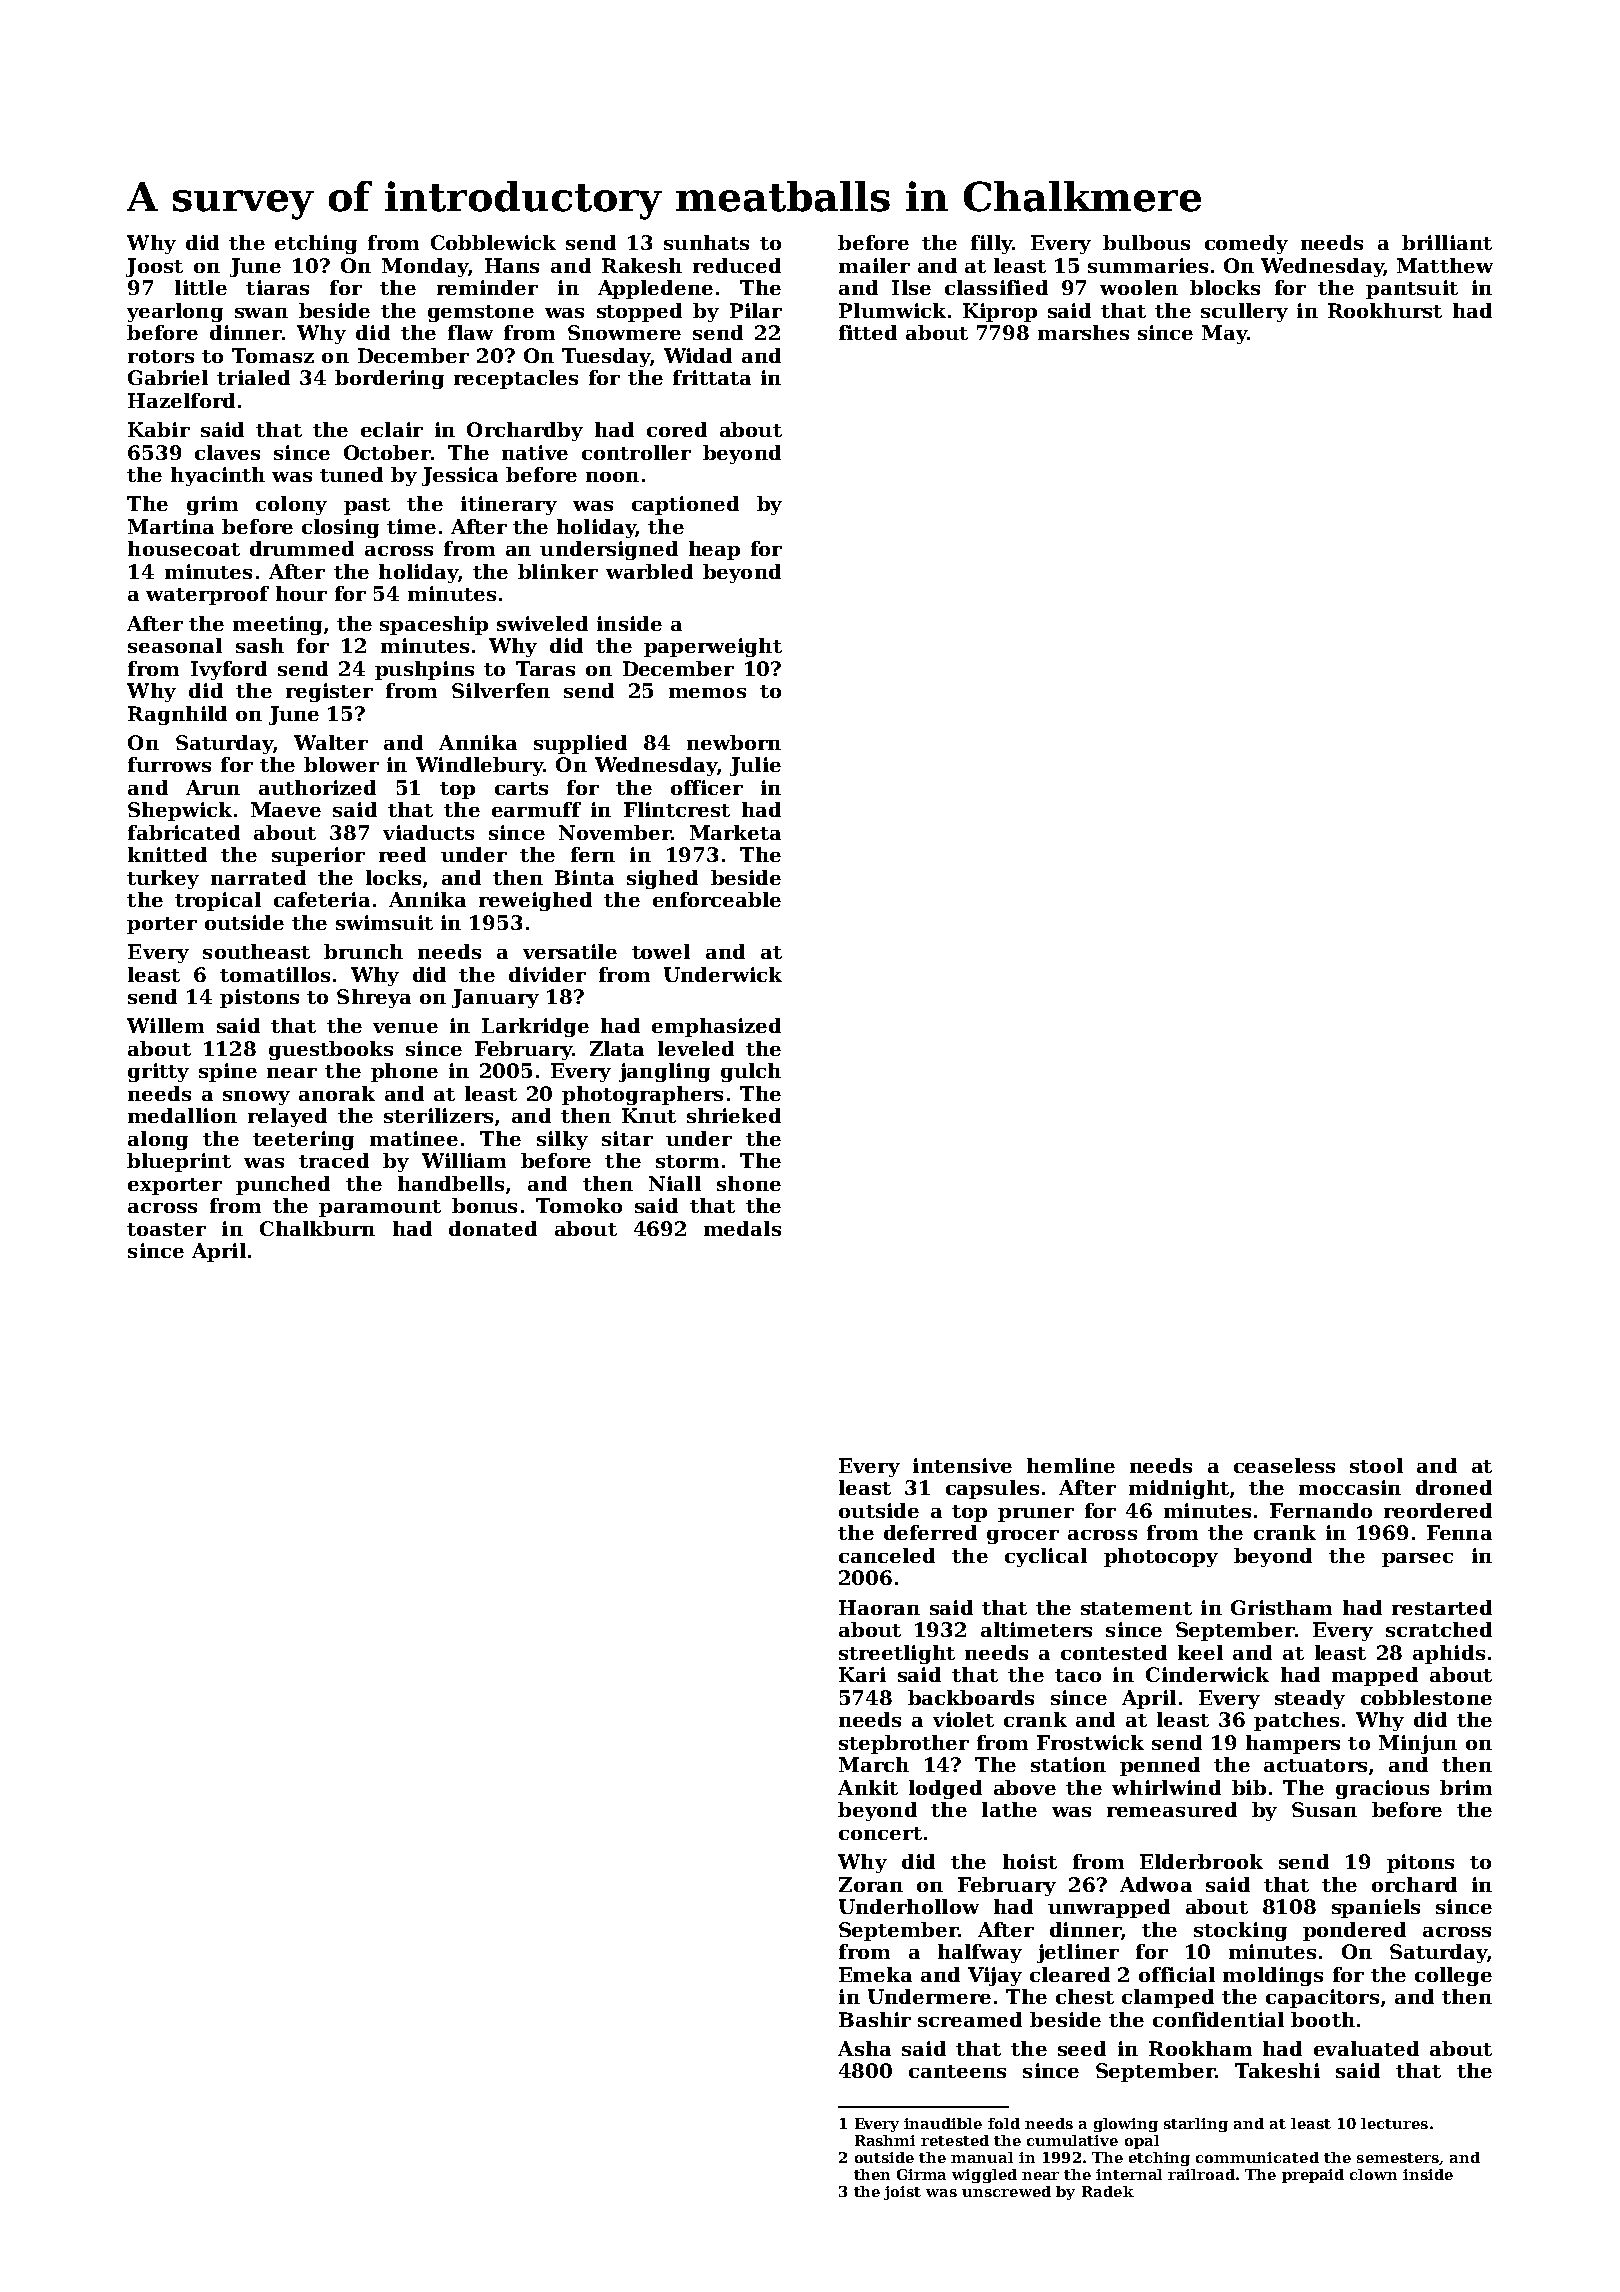  I want to click on Radek, so click(1108, 2191).
